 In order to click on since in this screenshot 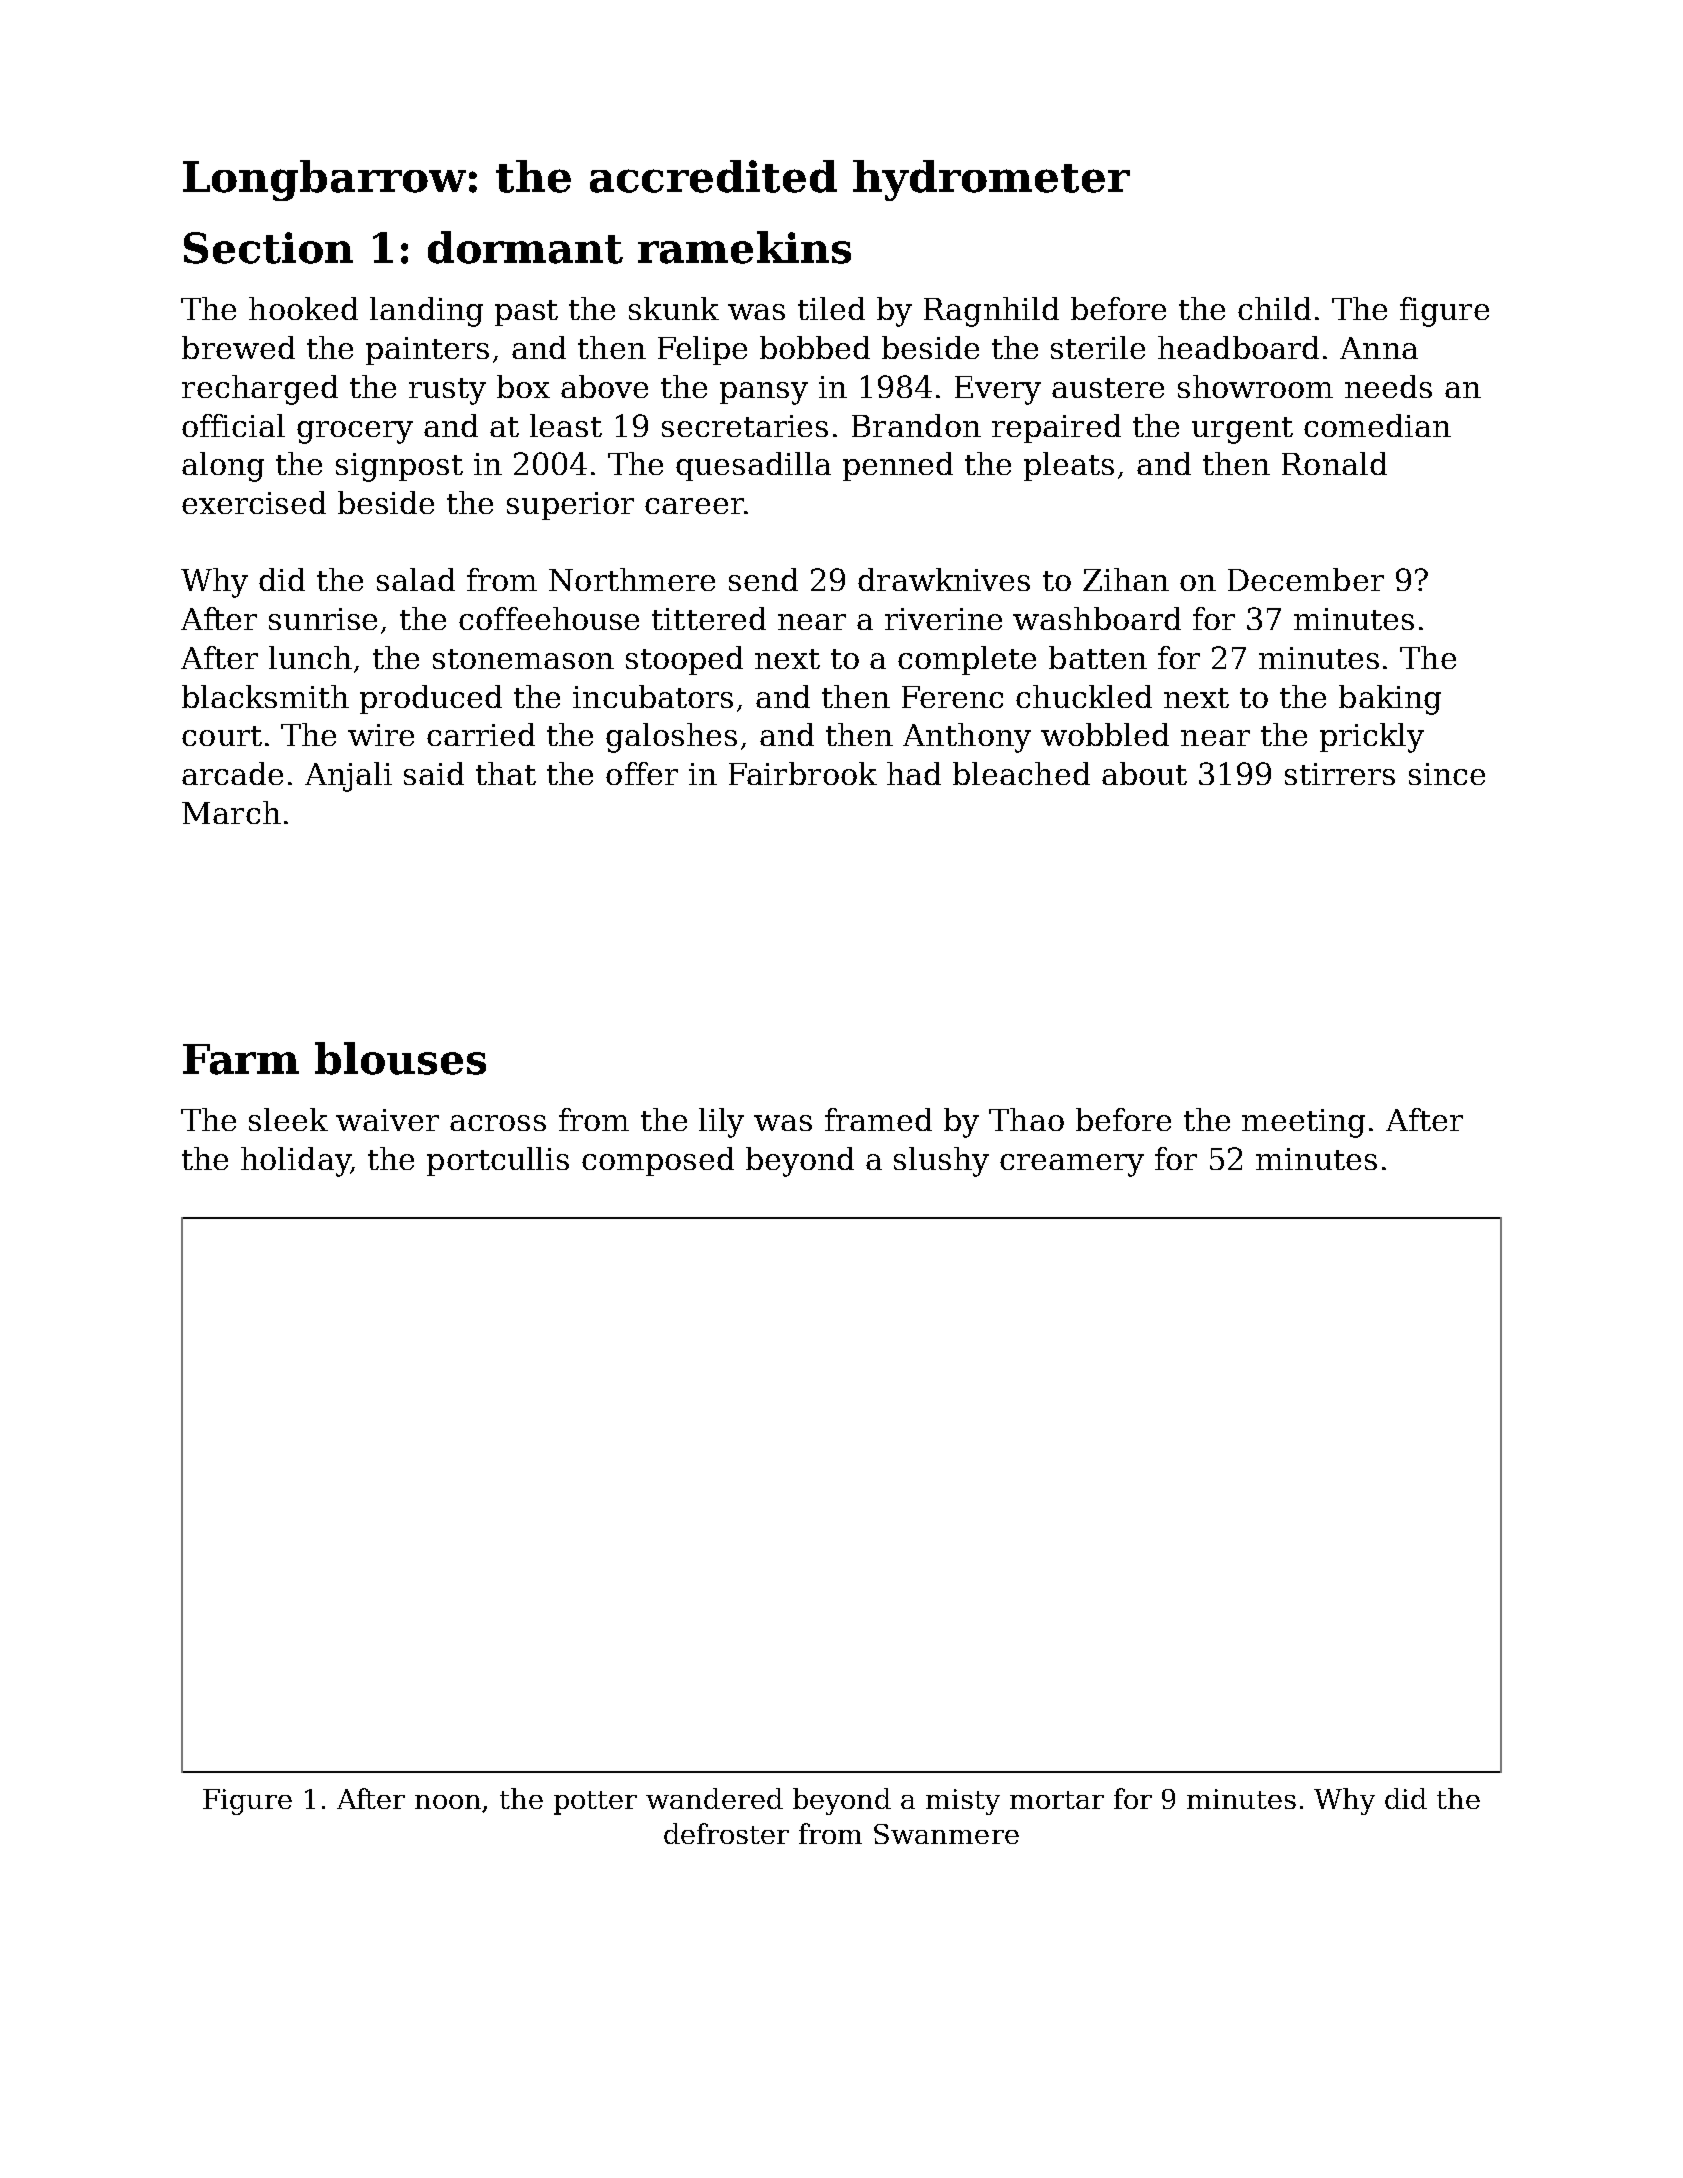, I will do `click(1447, 774)`.
